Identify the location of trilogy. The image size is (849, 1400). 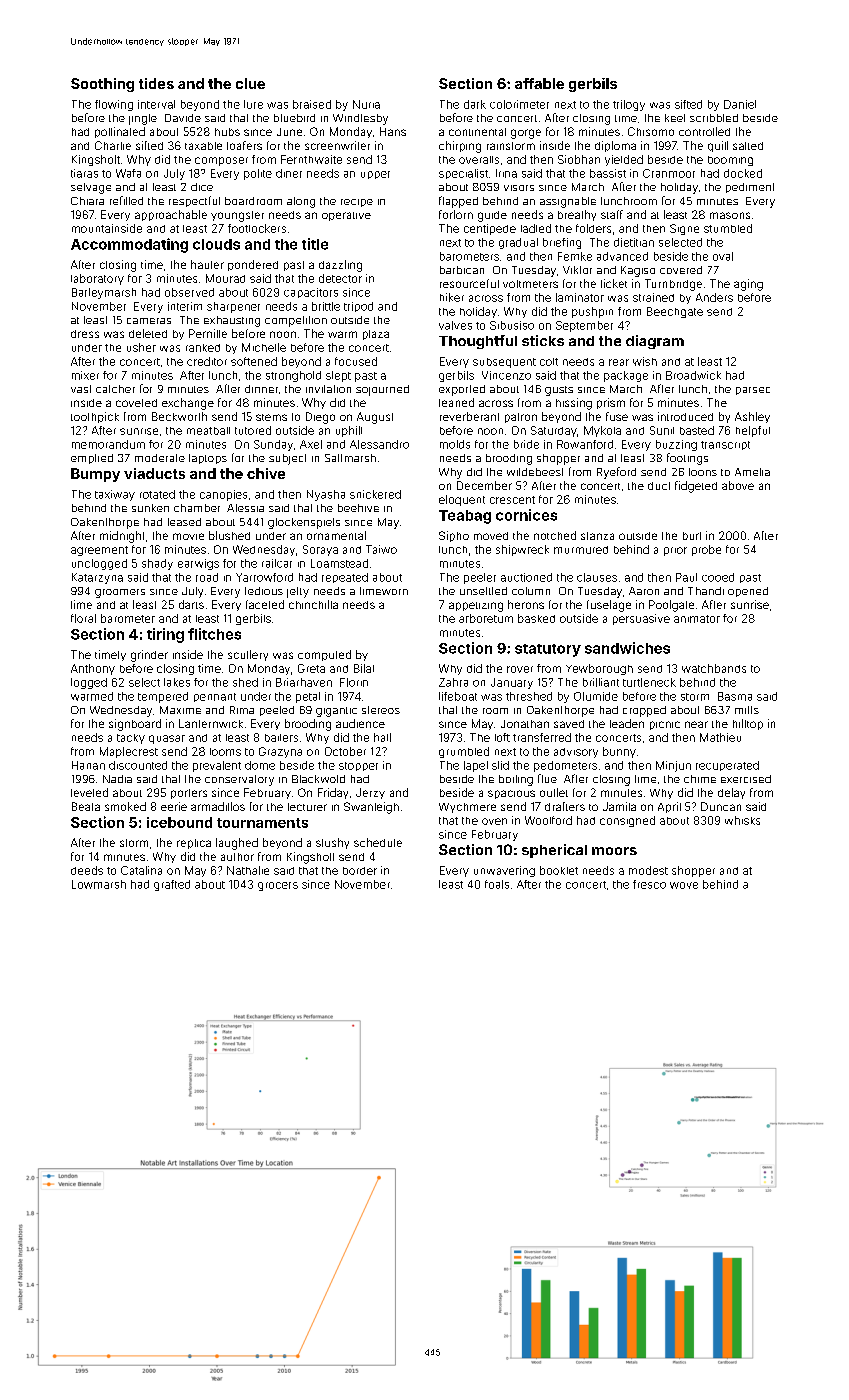
(629, 105).
